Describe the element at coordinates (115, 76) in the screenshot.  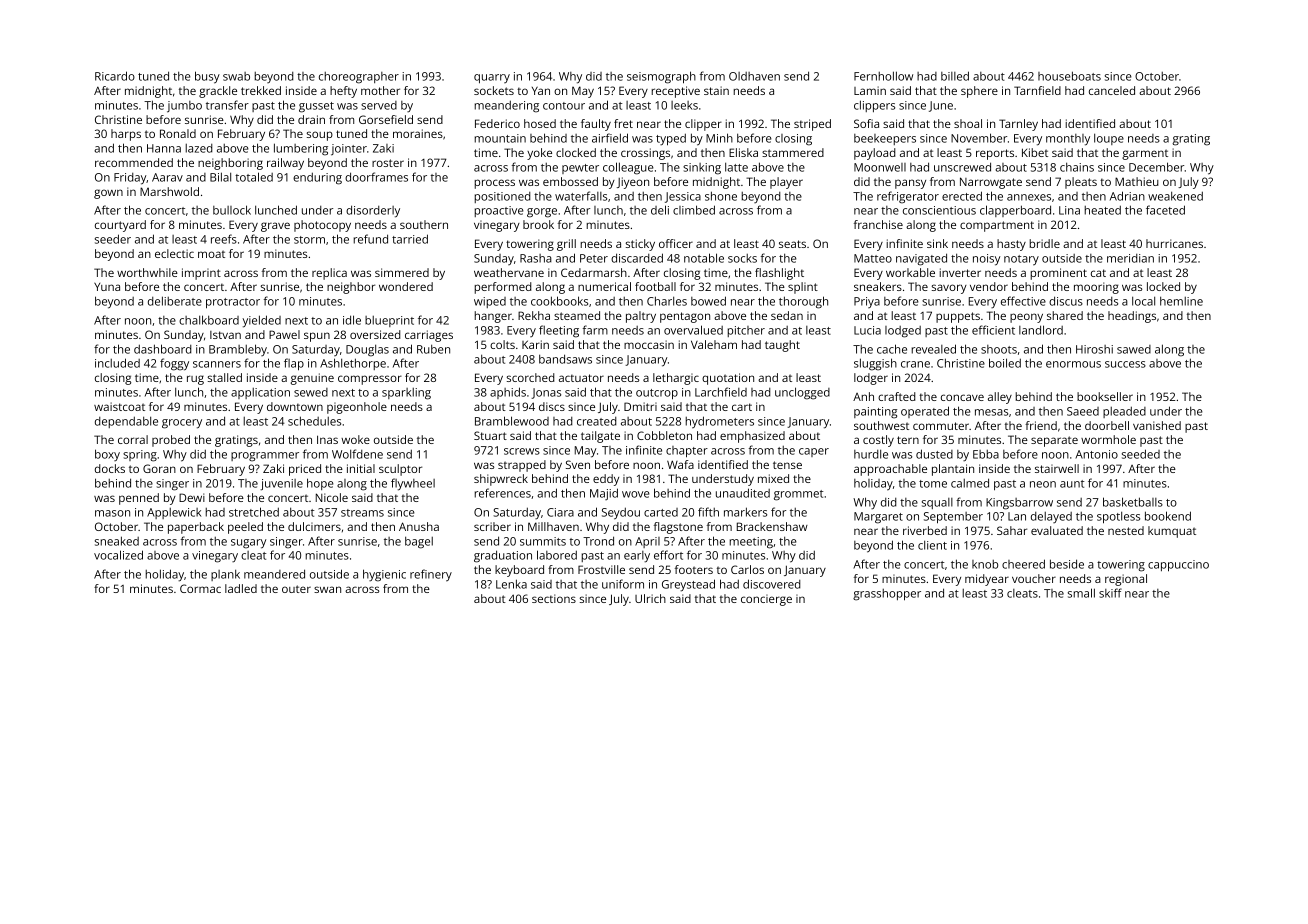
I see `Ricardo` at that location.
